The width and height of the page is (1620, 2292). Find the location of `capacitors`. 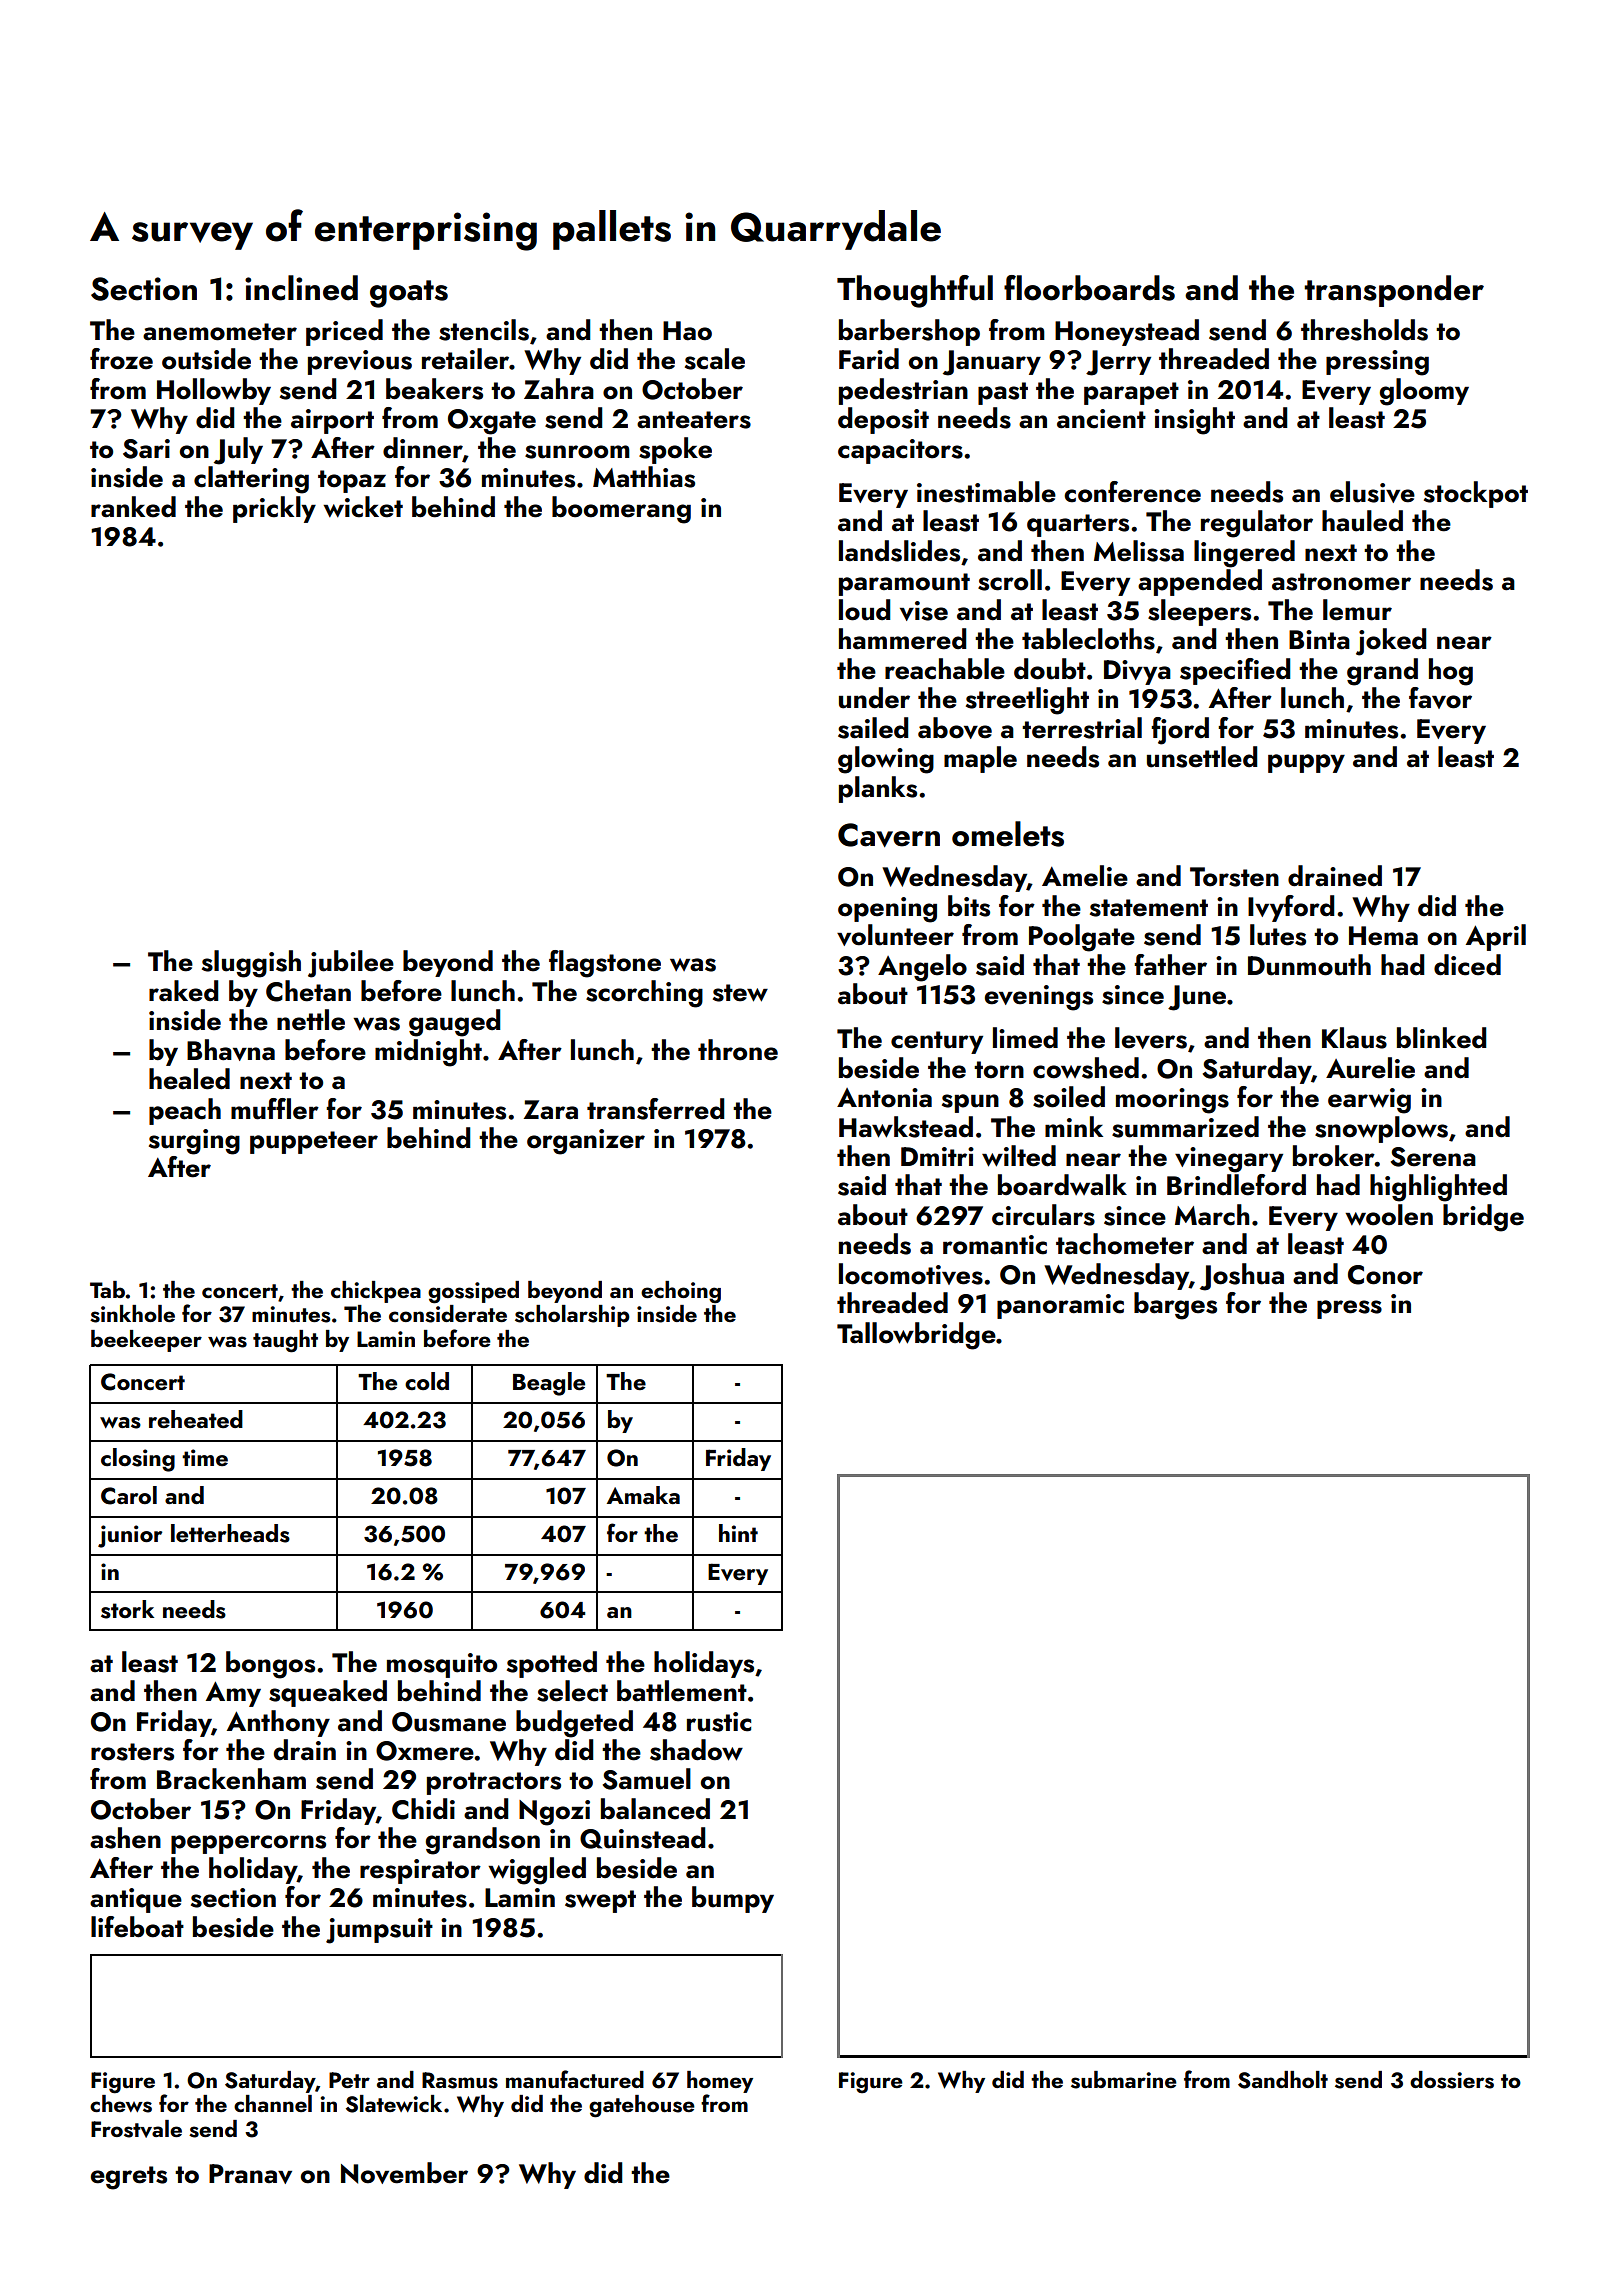

capacitors is located at coordinates (900, 451).
